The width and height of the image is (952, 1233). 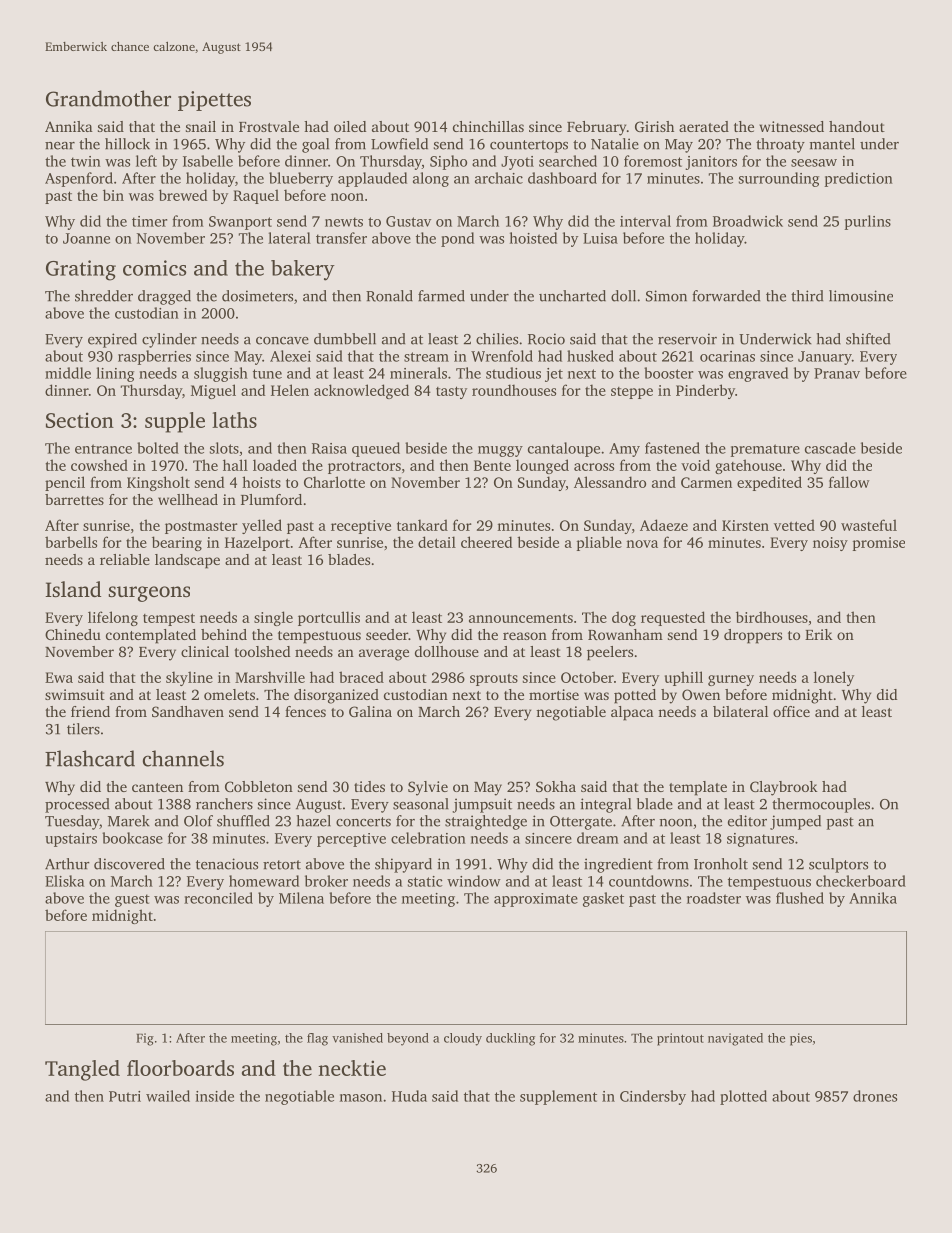 What do you see at coordinates (533, 238) in the image?
I see `hoisted` at bounding box center [533, 238].
